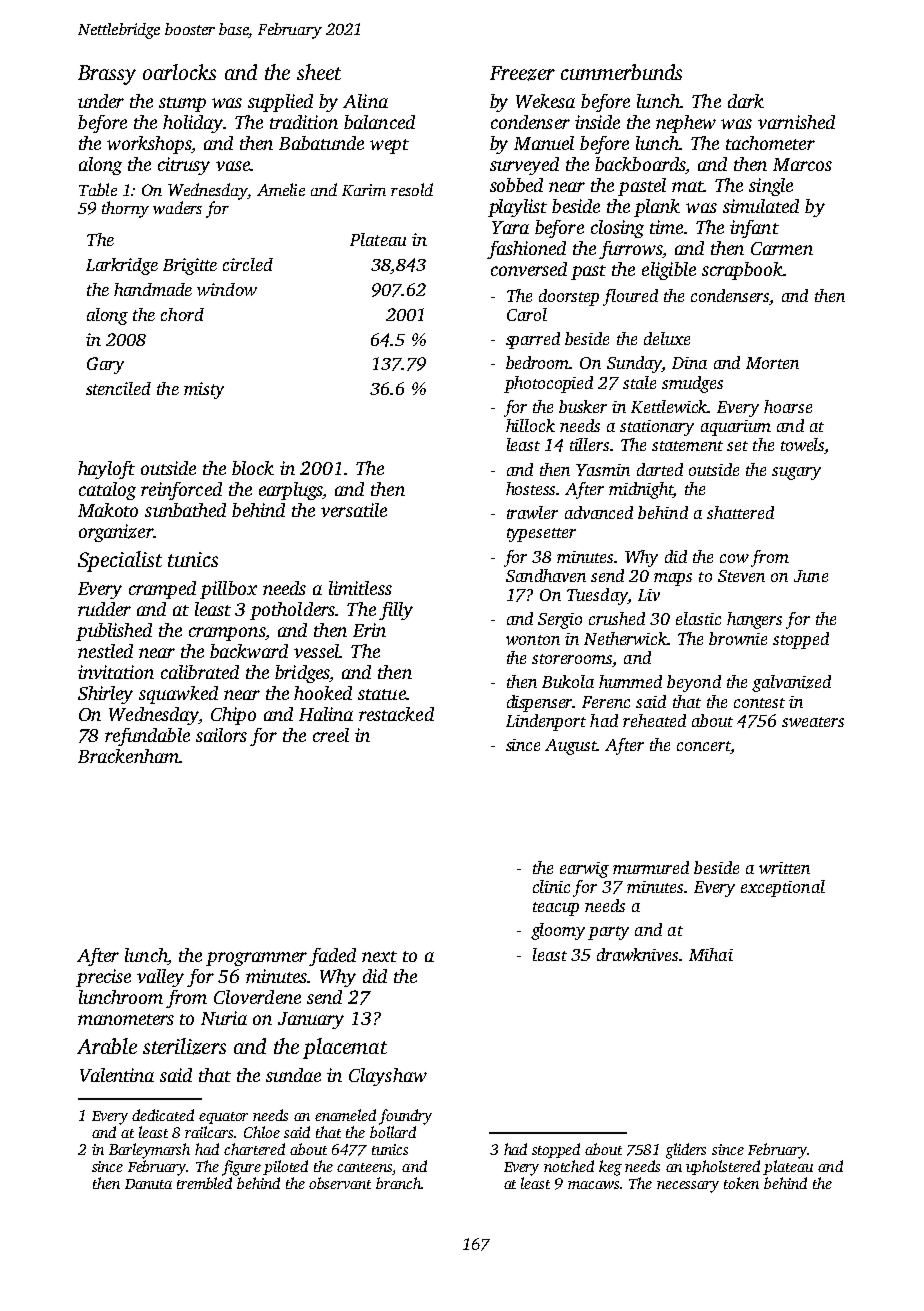  What do you see at coordinates (101, 101) in the screenshot?
I see `under` at bounding box center [101, 101].
